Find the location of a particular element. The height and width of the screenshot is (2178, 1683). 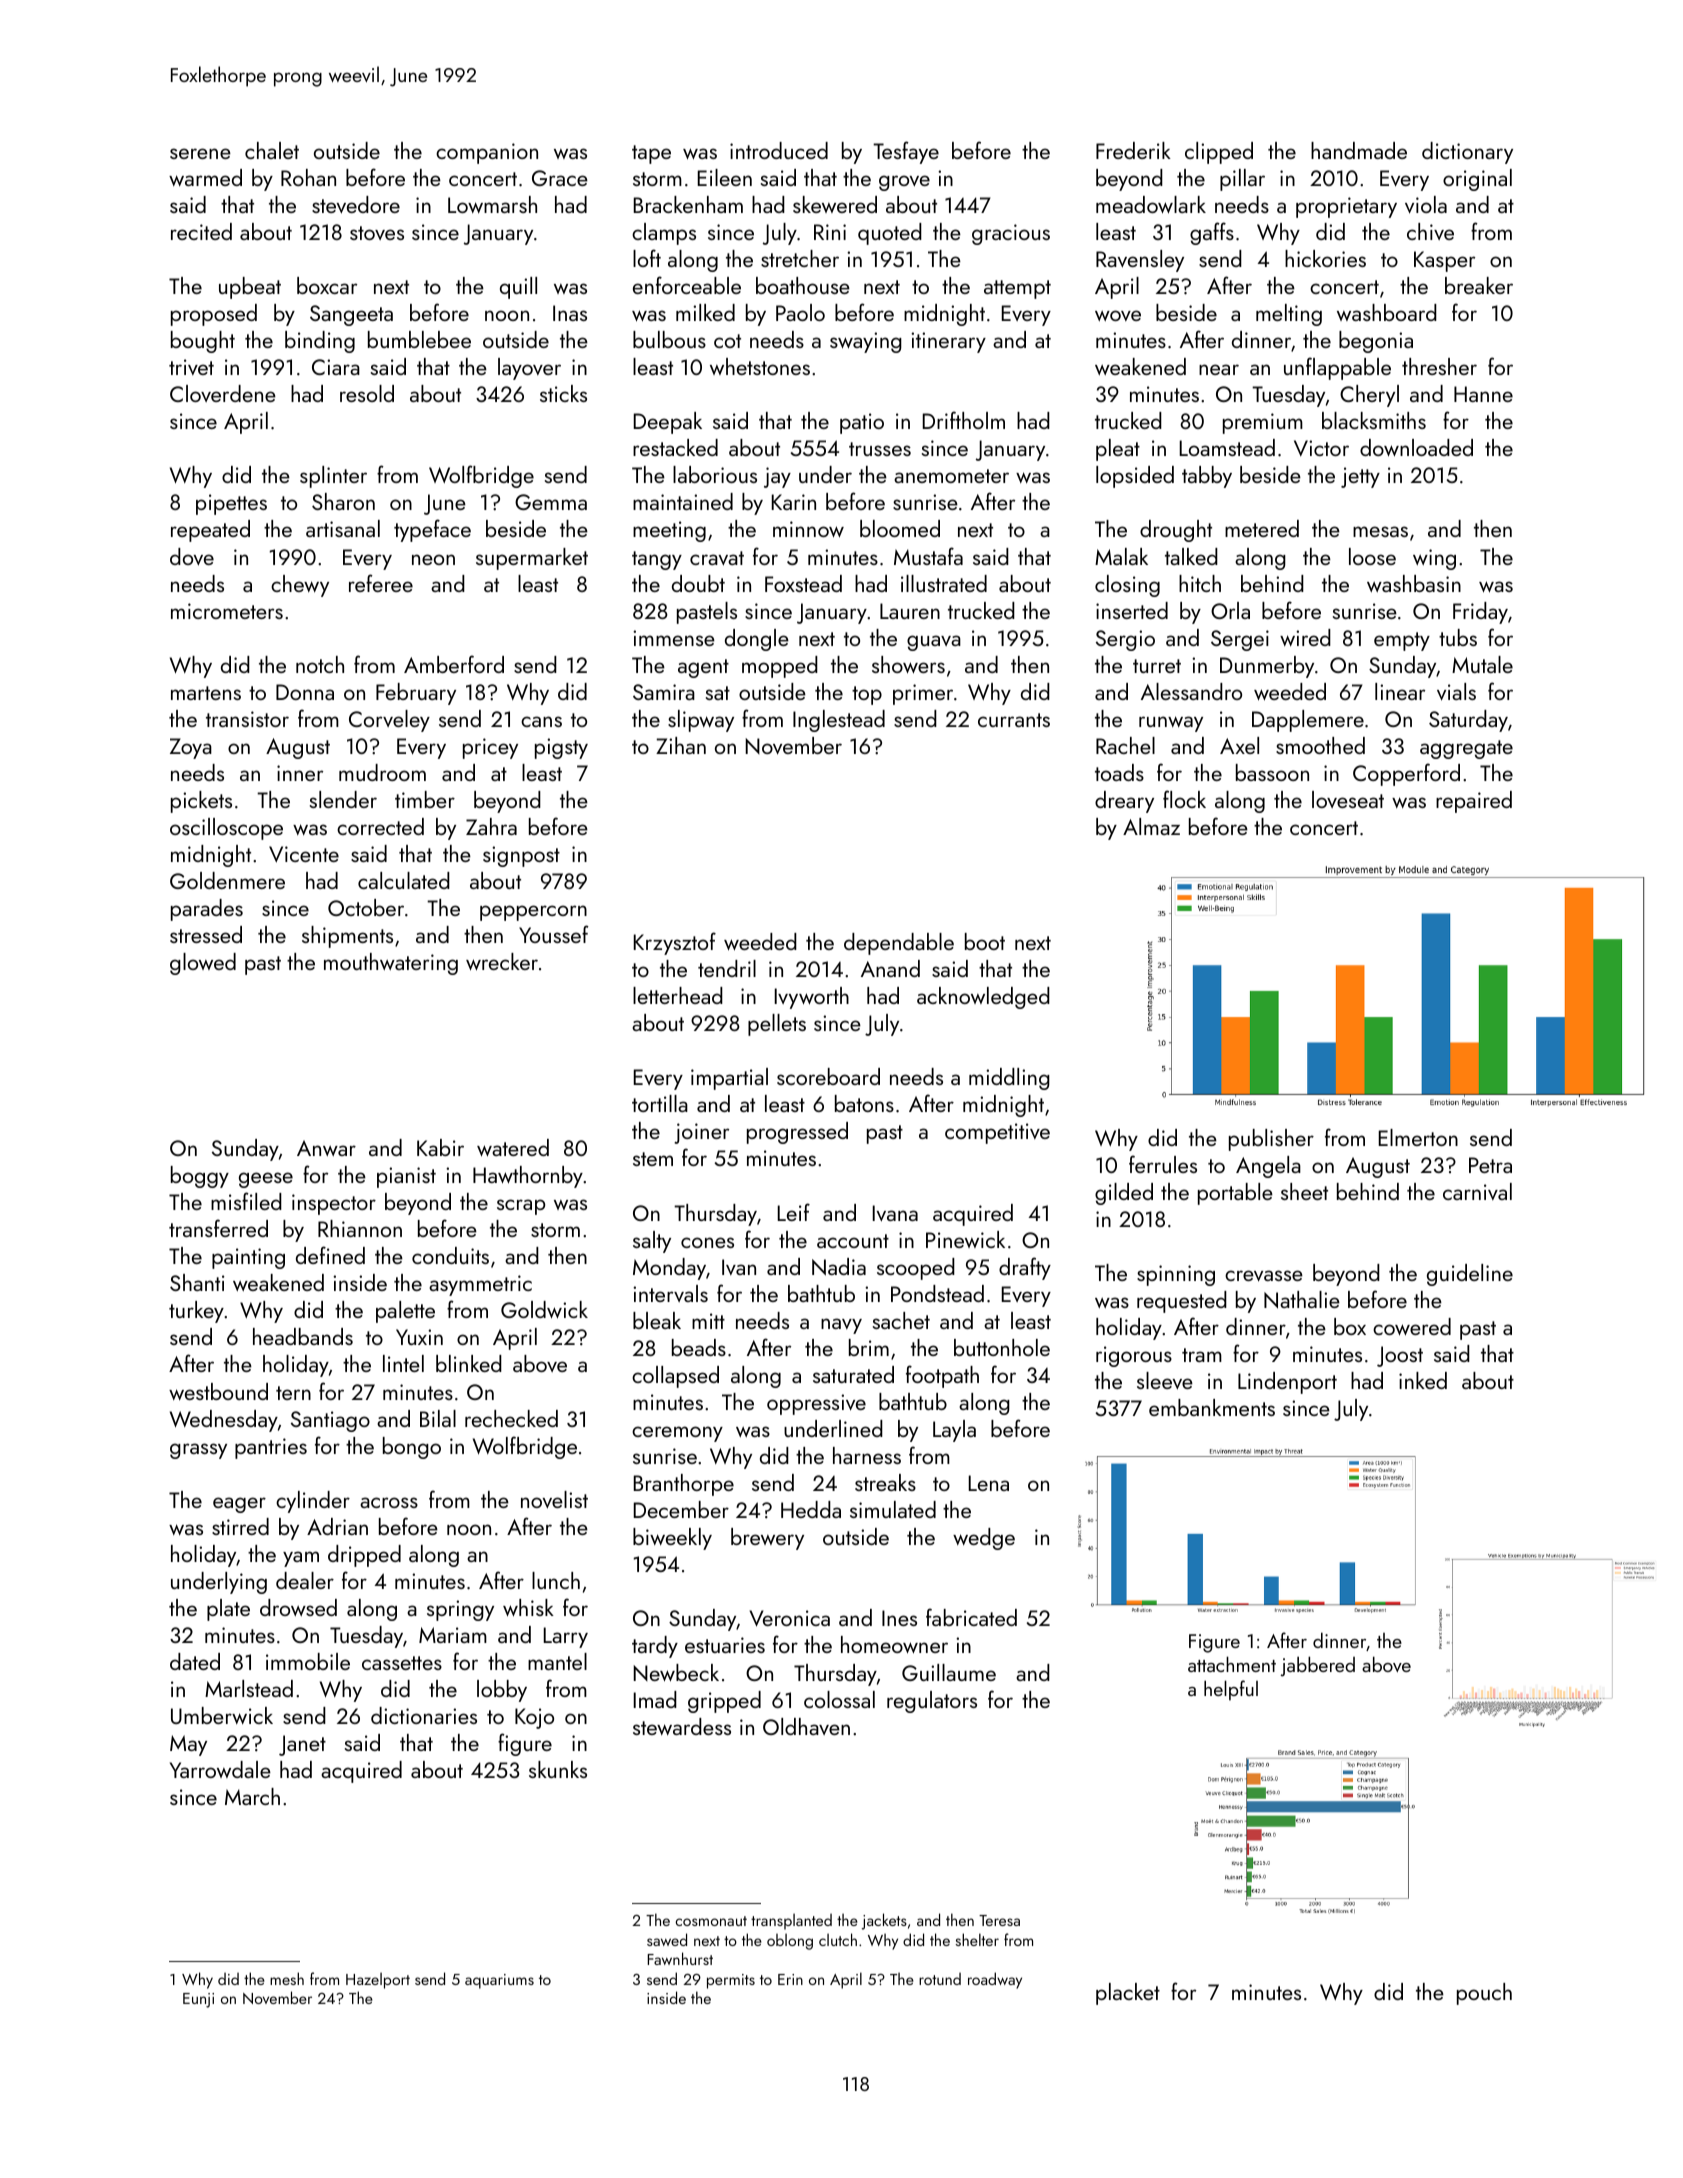

grassy is located at coordinates (198, 1451).
